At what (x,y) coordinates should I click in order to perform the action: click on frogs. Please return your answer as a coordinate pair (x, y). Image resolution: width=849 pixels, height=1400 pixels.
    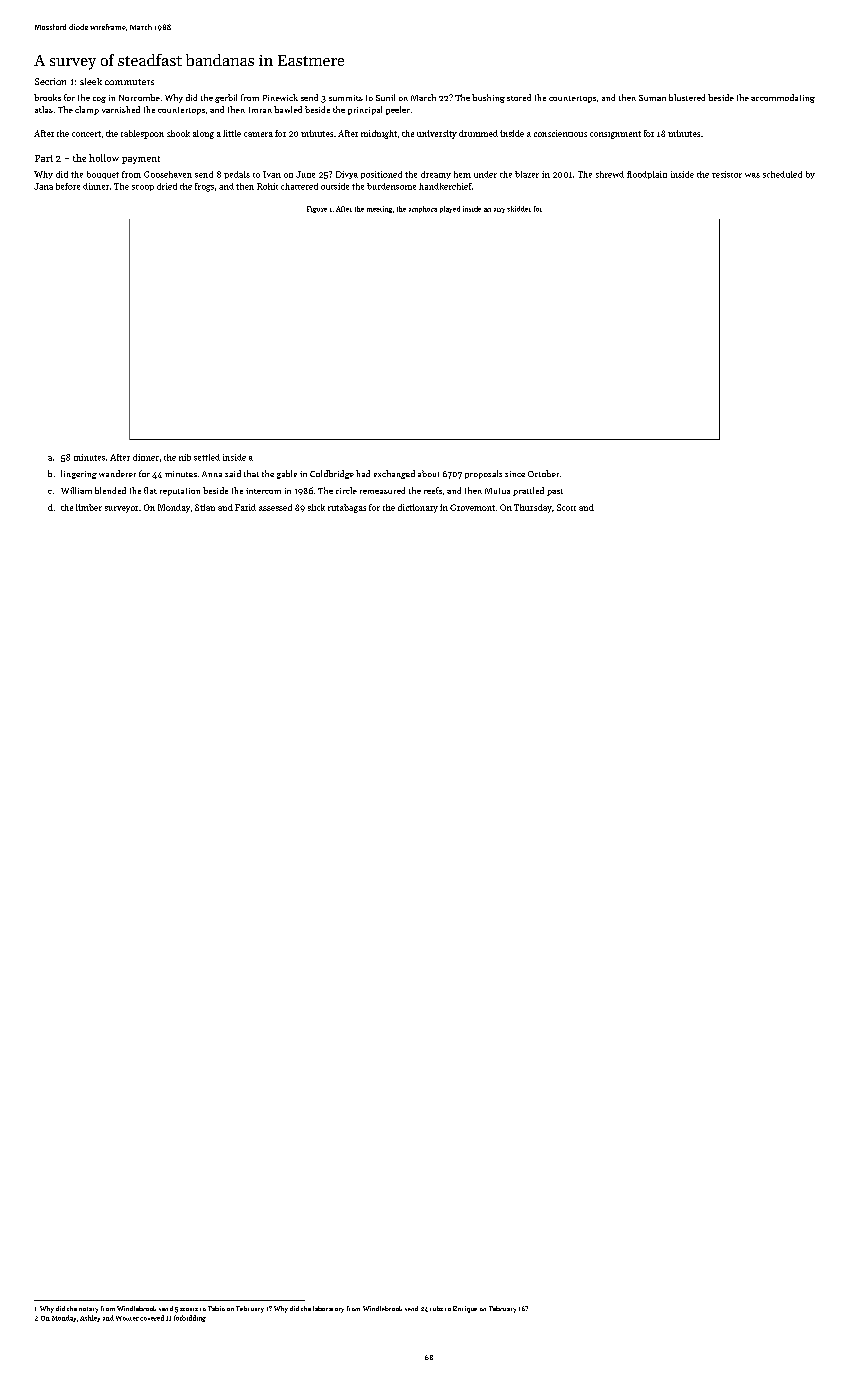
    Looking at the image, I should click on (204, 187).
